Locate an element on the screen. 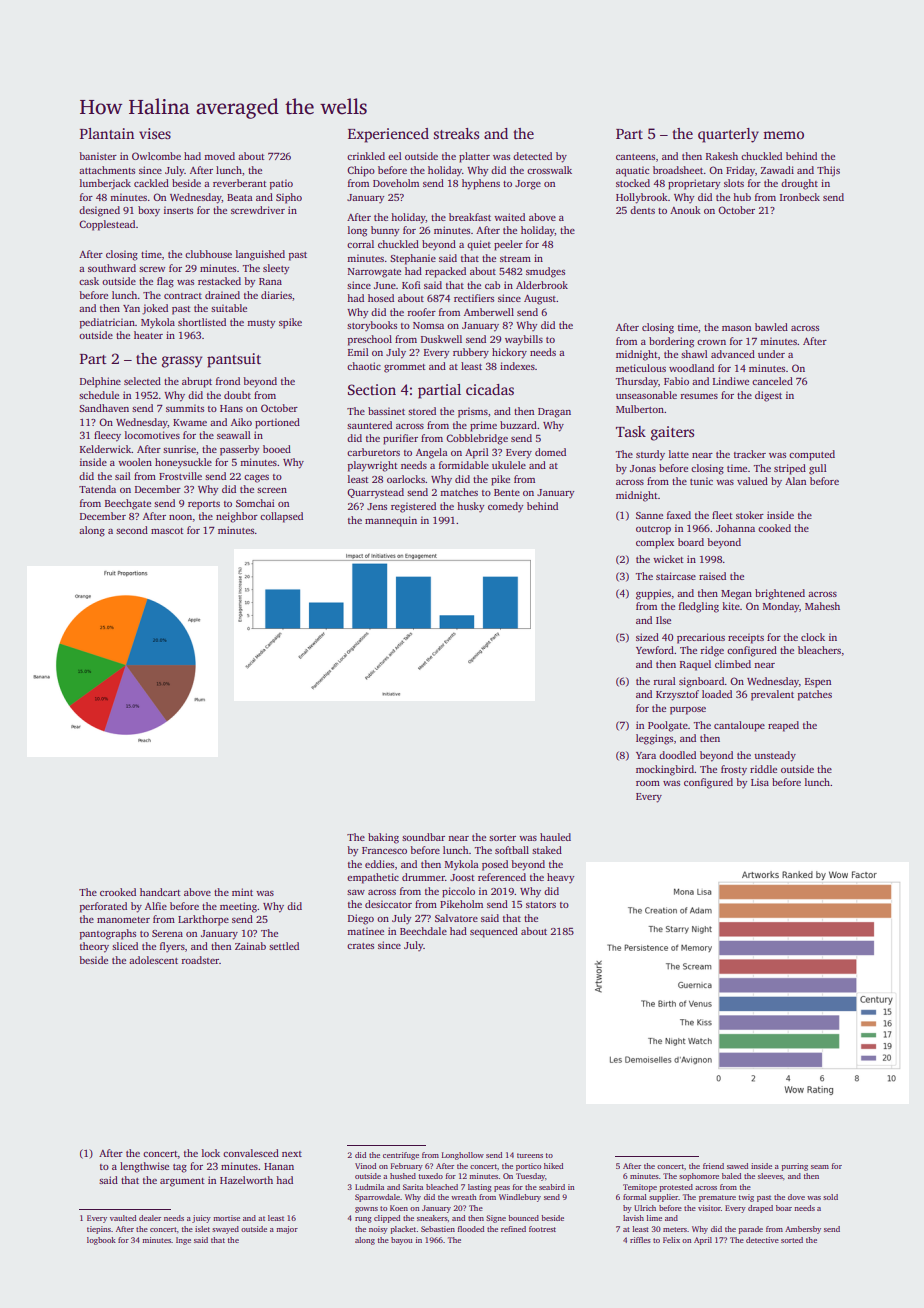 The height and width of the screenshot is (1308, 924). canteens is located at coordinates (635, 157).
